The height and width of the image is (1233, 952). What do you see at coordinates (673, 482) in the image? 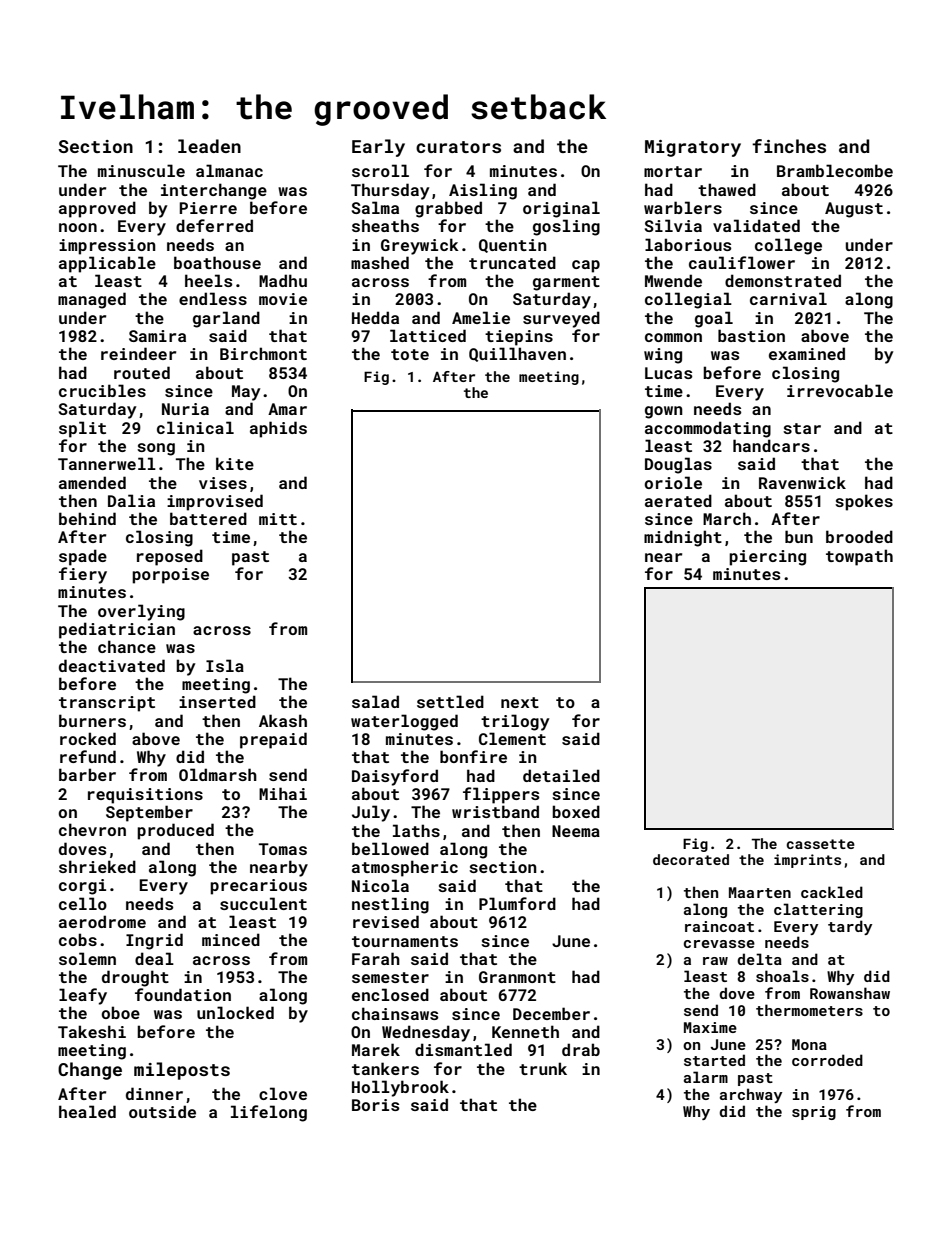
I see `oriole` at bounding box center [673, 482].
